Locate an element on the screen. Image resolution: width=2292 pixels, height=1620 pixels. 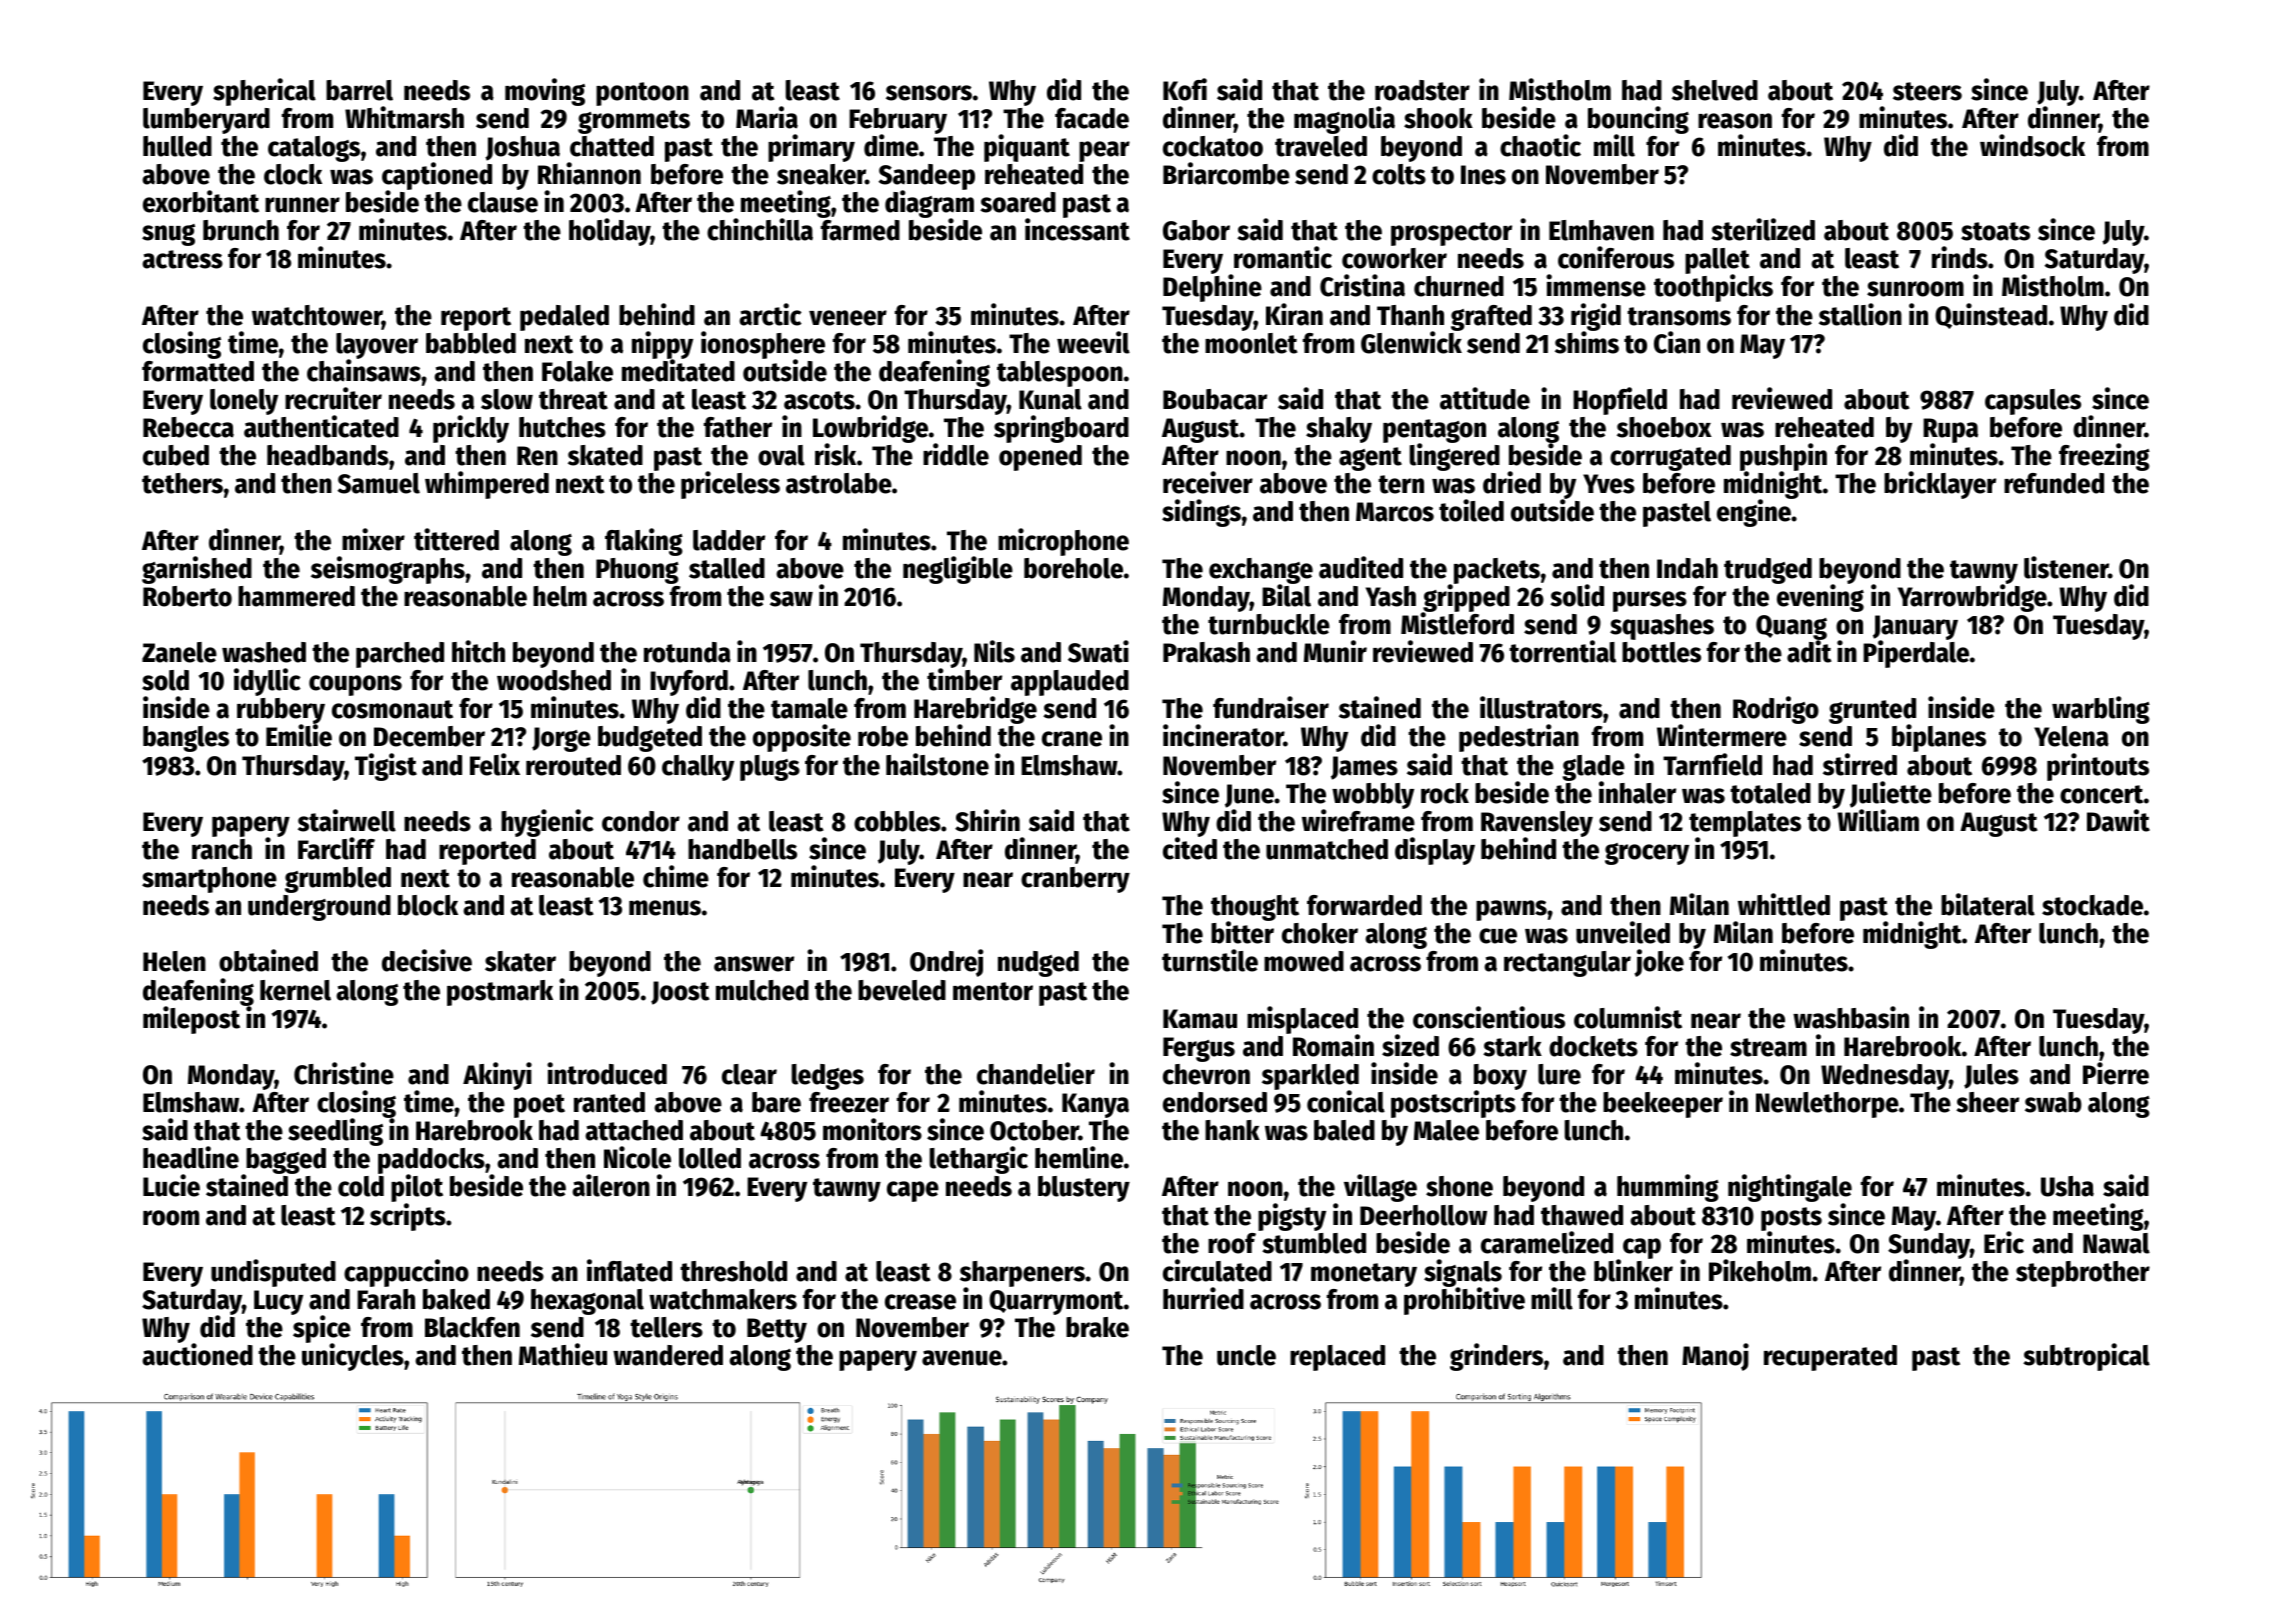
Helen is located at coordinates (174, 961).
